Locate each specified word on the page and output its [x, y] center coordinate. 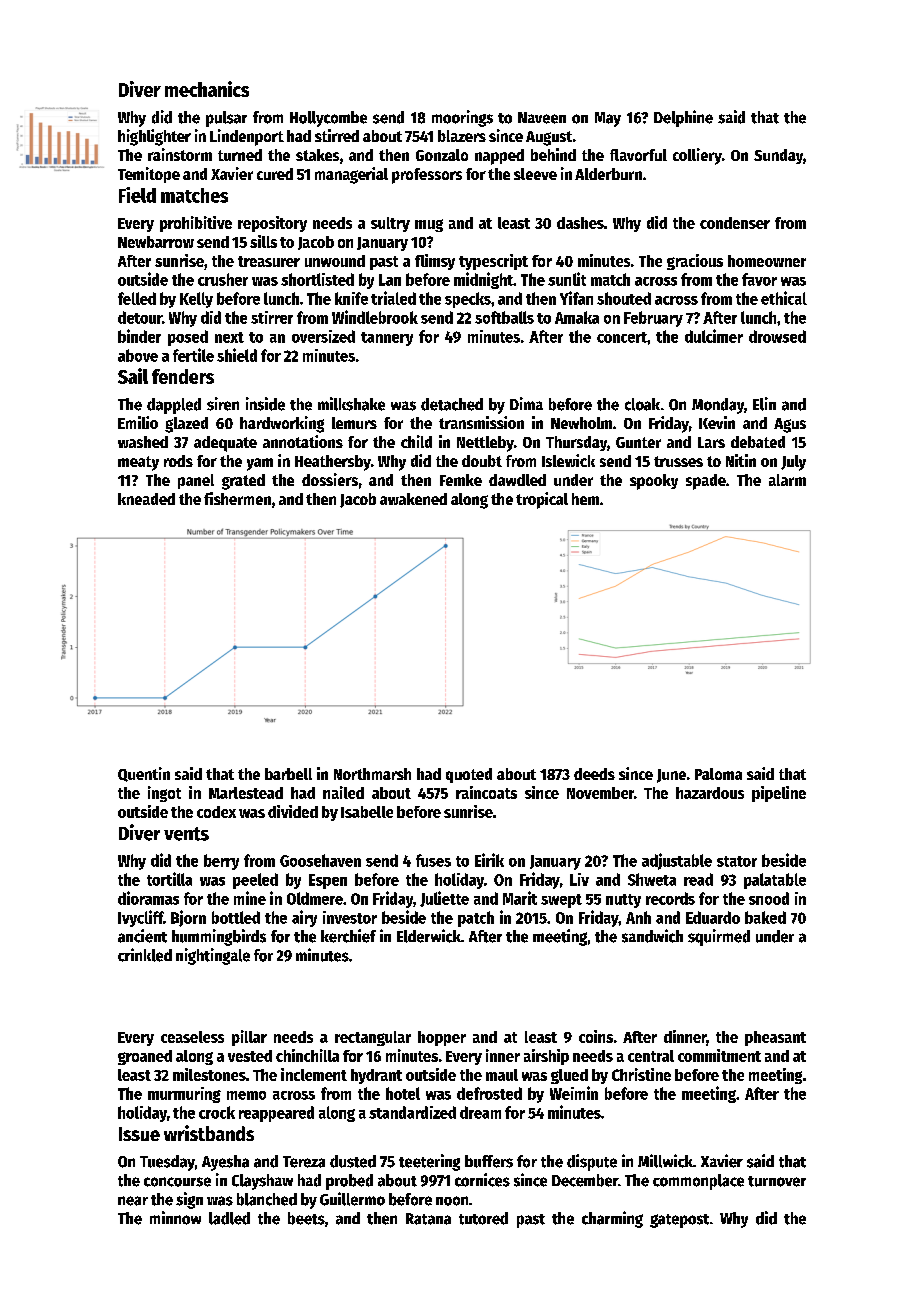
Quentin [144, 774]
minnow [175, 1218]
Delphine [683, 118]
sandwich [652, 936]
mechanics [207, 89]
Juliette [444, 899]
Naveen [542, 118]
